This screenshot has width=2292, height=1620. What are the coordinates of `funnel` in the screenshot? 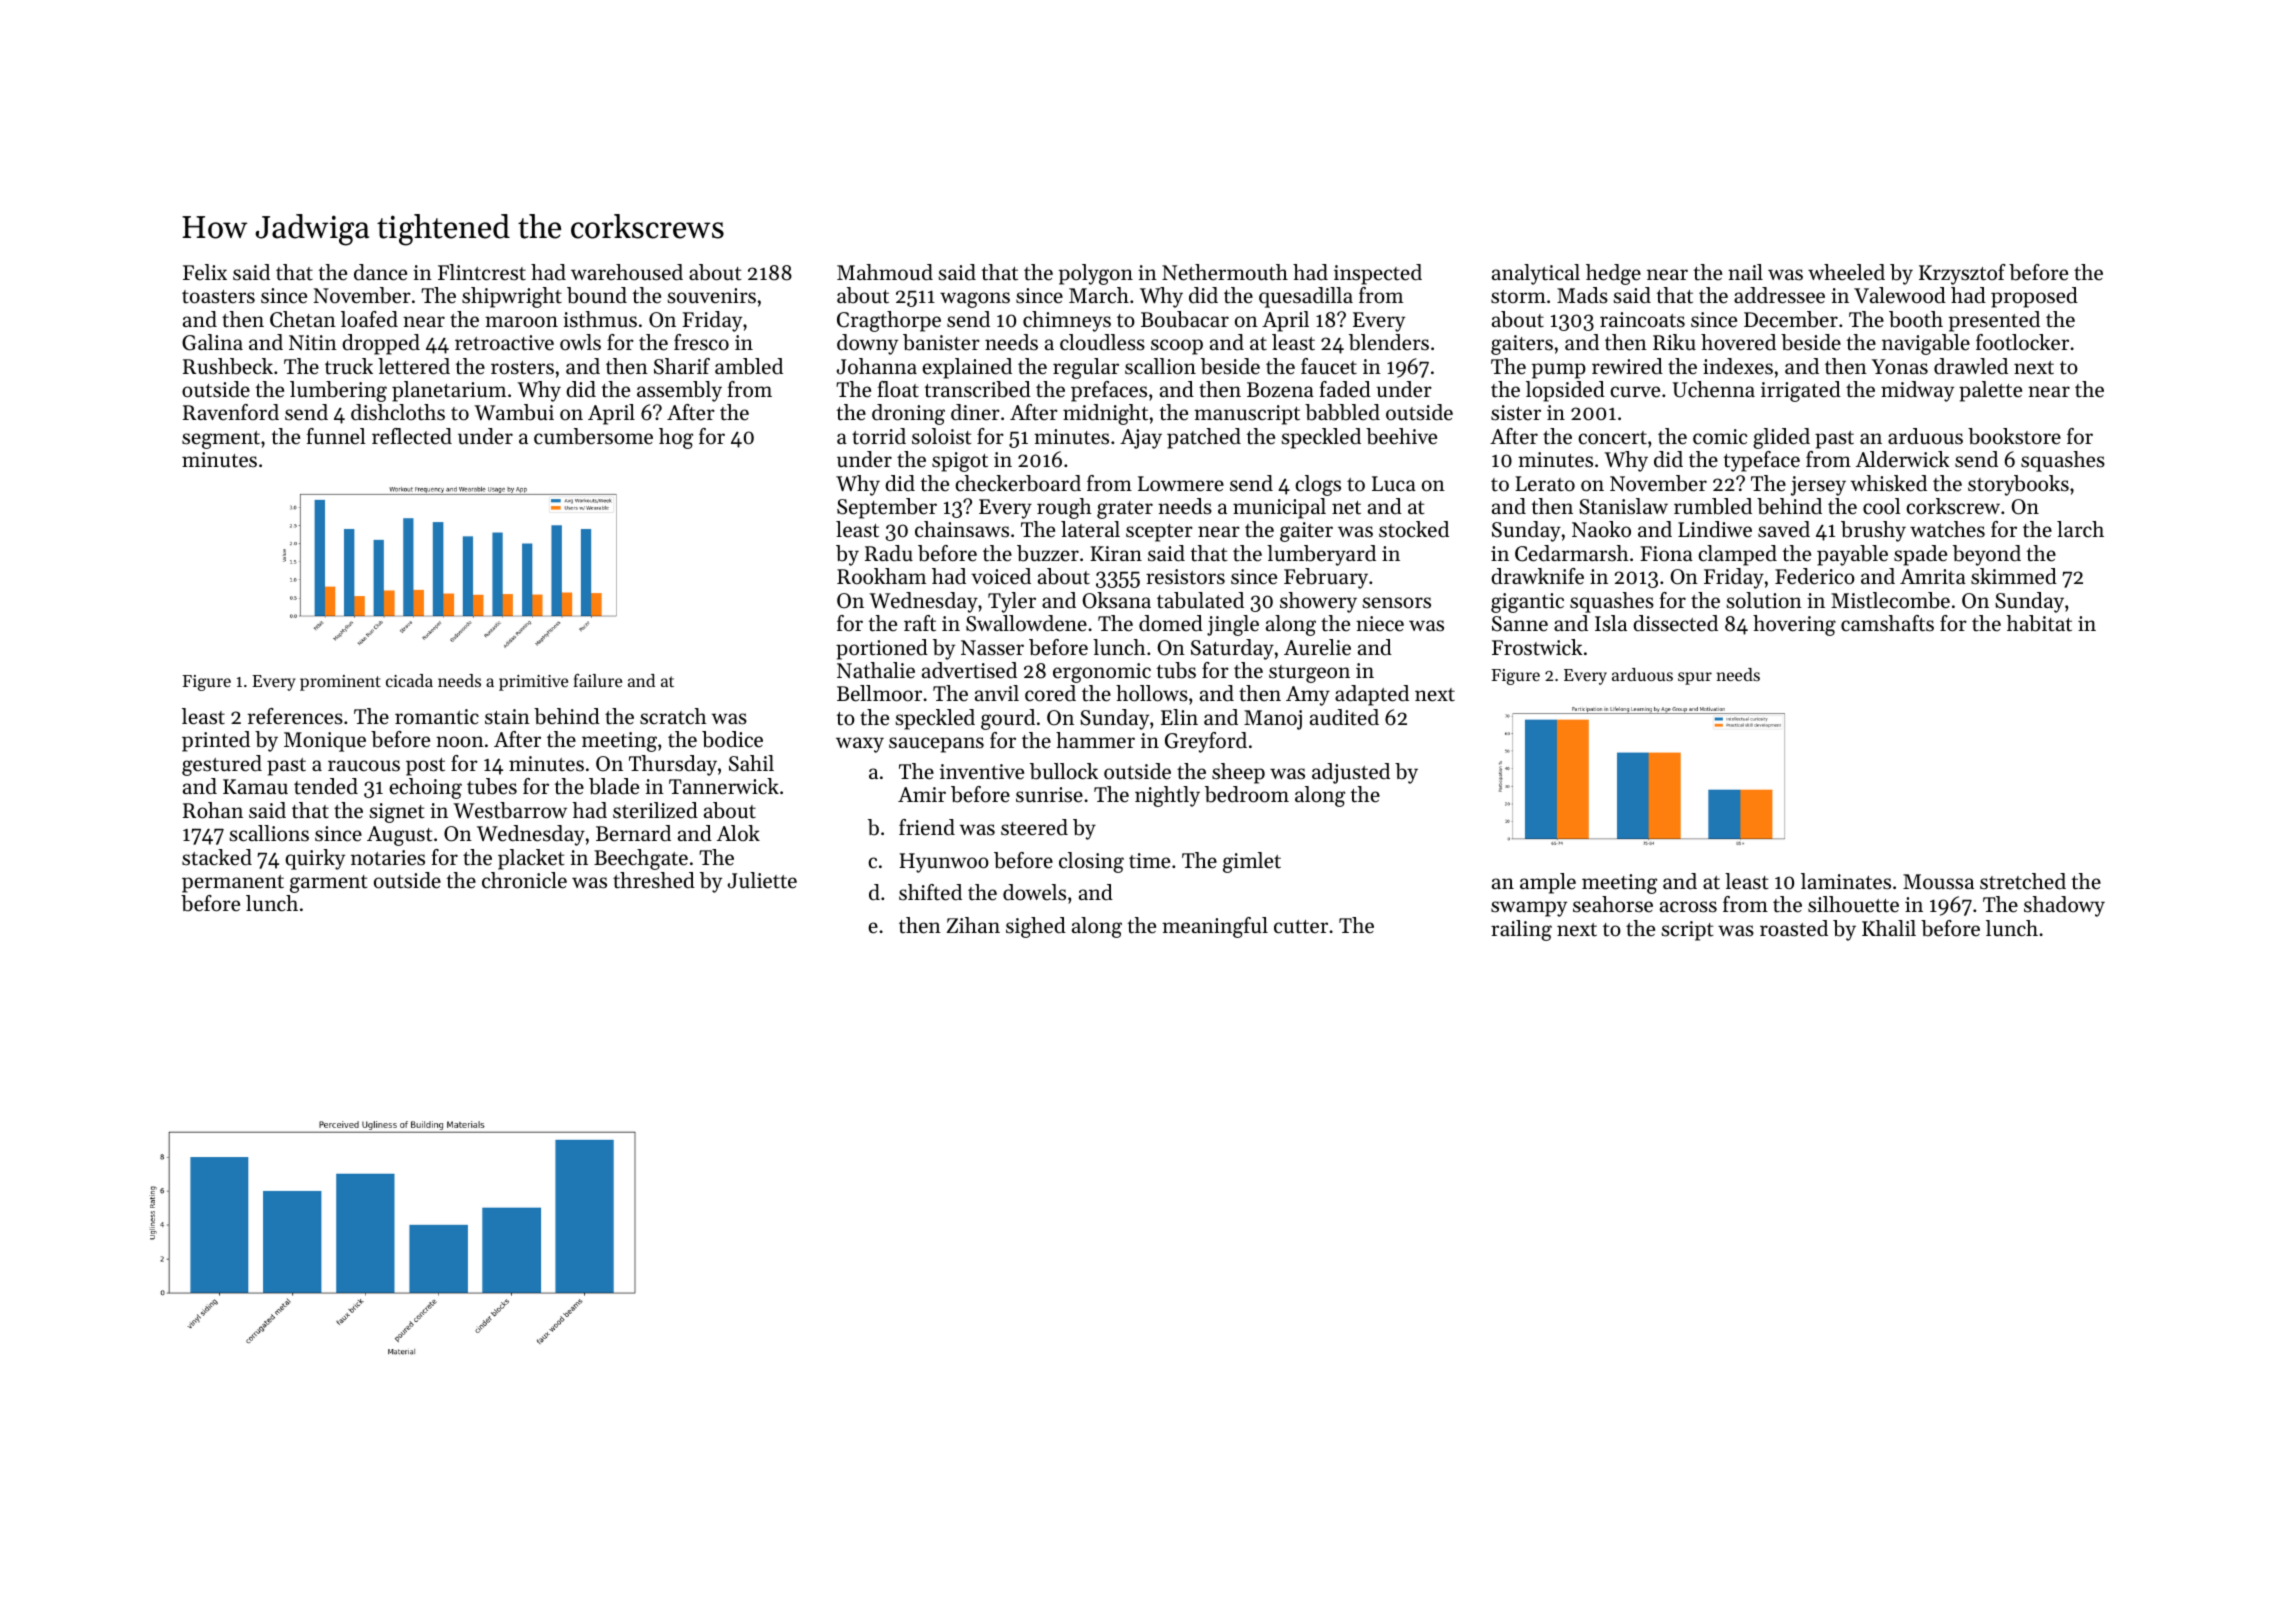 It's located at (336, 436).
